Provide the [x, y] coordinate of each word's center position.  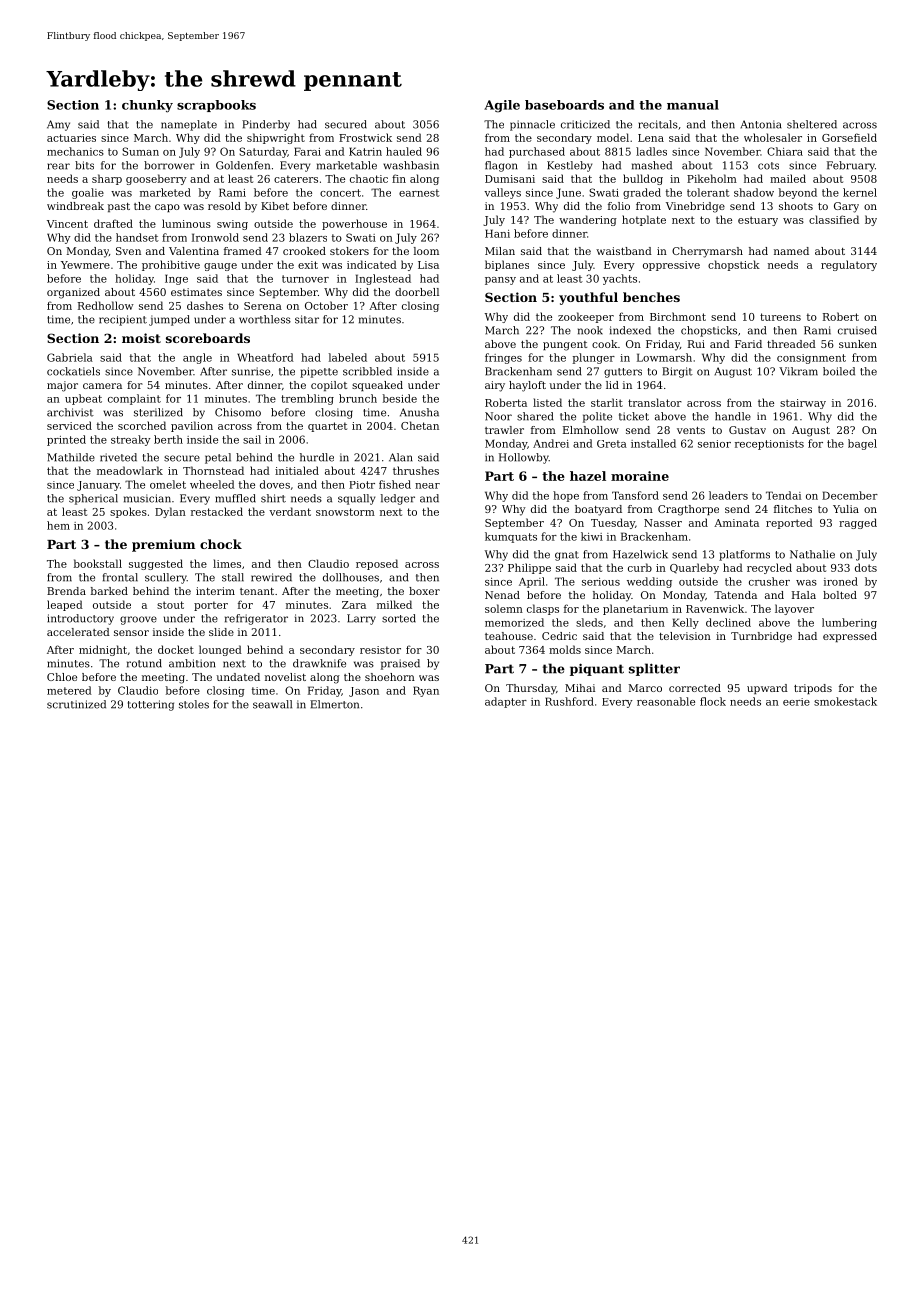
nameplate [189, 125]
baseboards [564, 105]
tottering [151, 705]
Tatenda [735, 595]
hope [566, 496]
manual [693, 105]
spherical [93, 499]
